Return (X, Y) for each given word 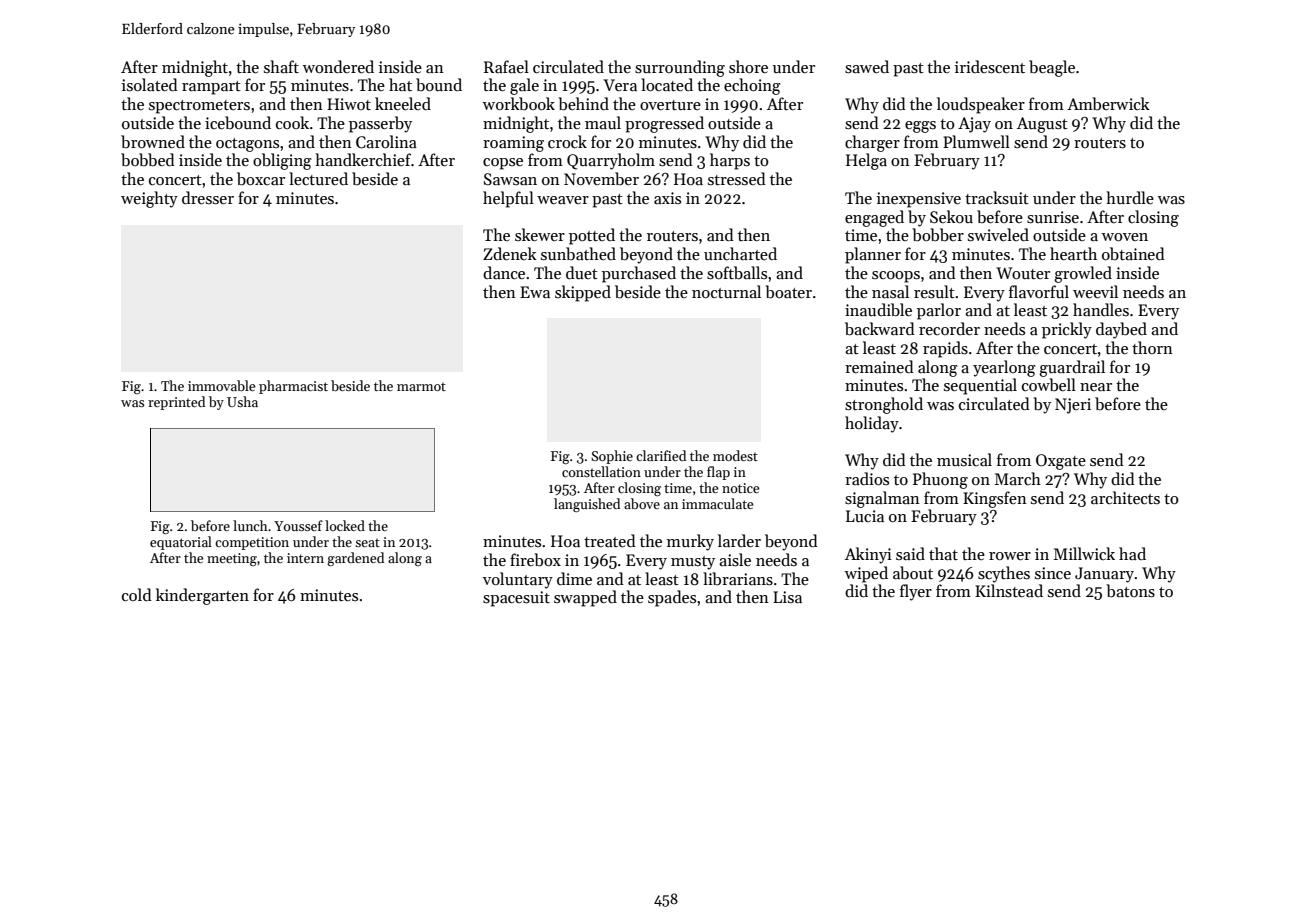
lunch (250, 525)
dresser (208, 197)
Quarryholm (611, 161)
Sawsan (510, 179)
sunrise (1053, 217)
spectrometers (199, 107)
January (1104, 575)
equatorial (181, 543)
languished (587, 505)
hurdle (1130, 197)
